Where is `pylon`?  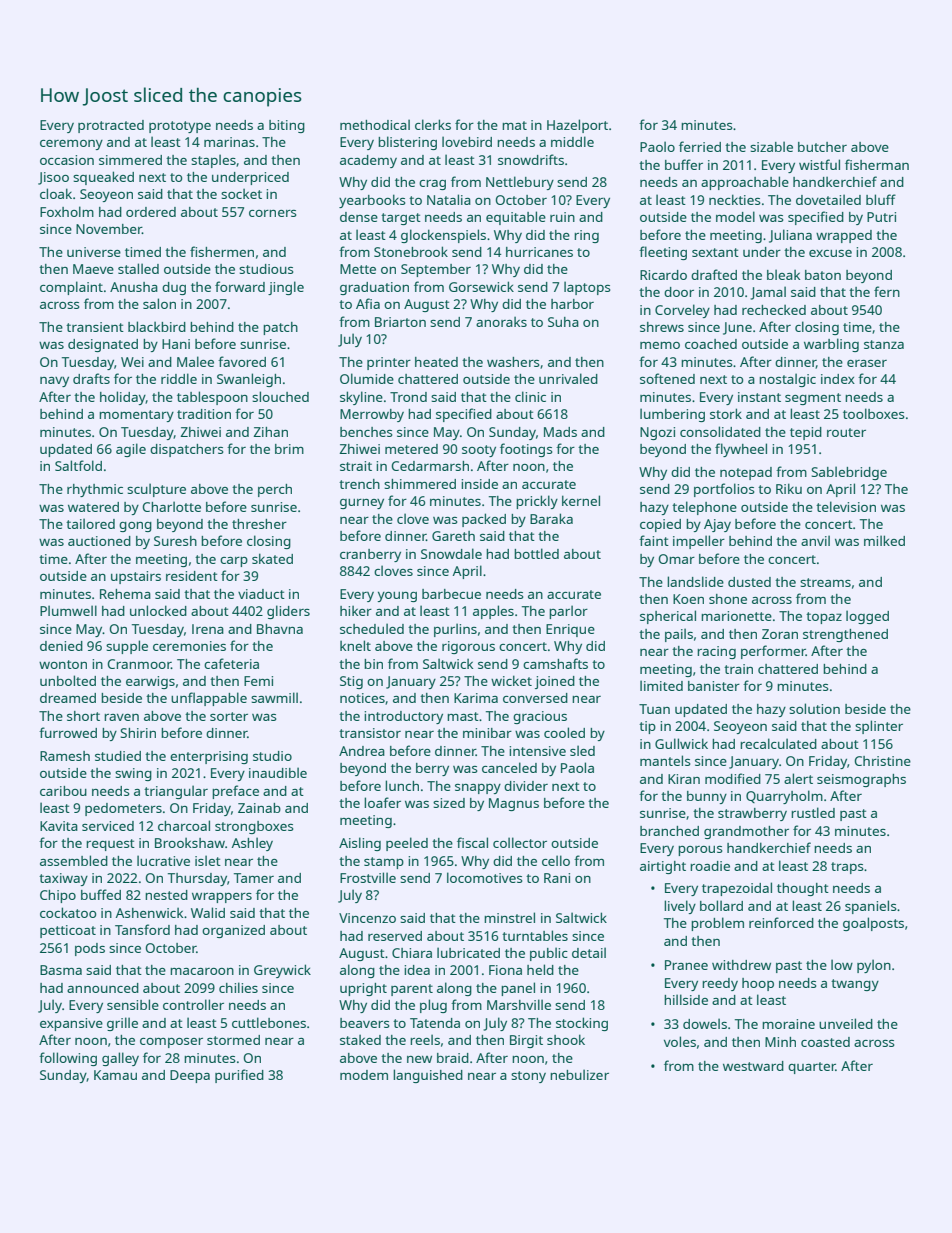 pylon is located at coordinates (874, 966).
